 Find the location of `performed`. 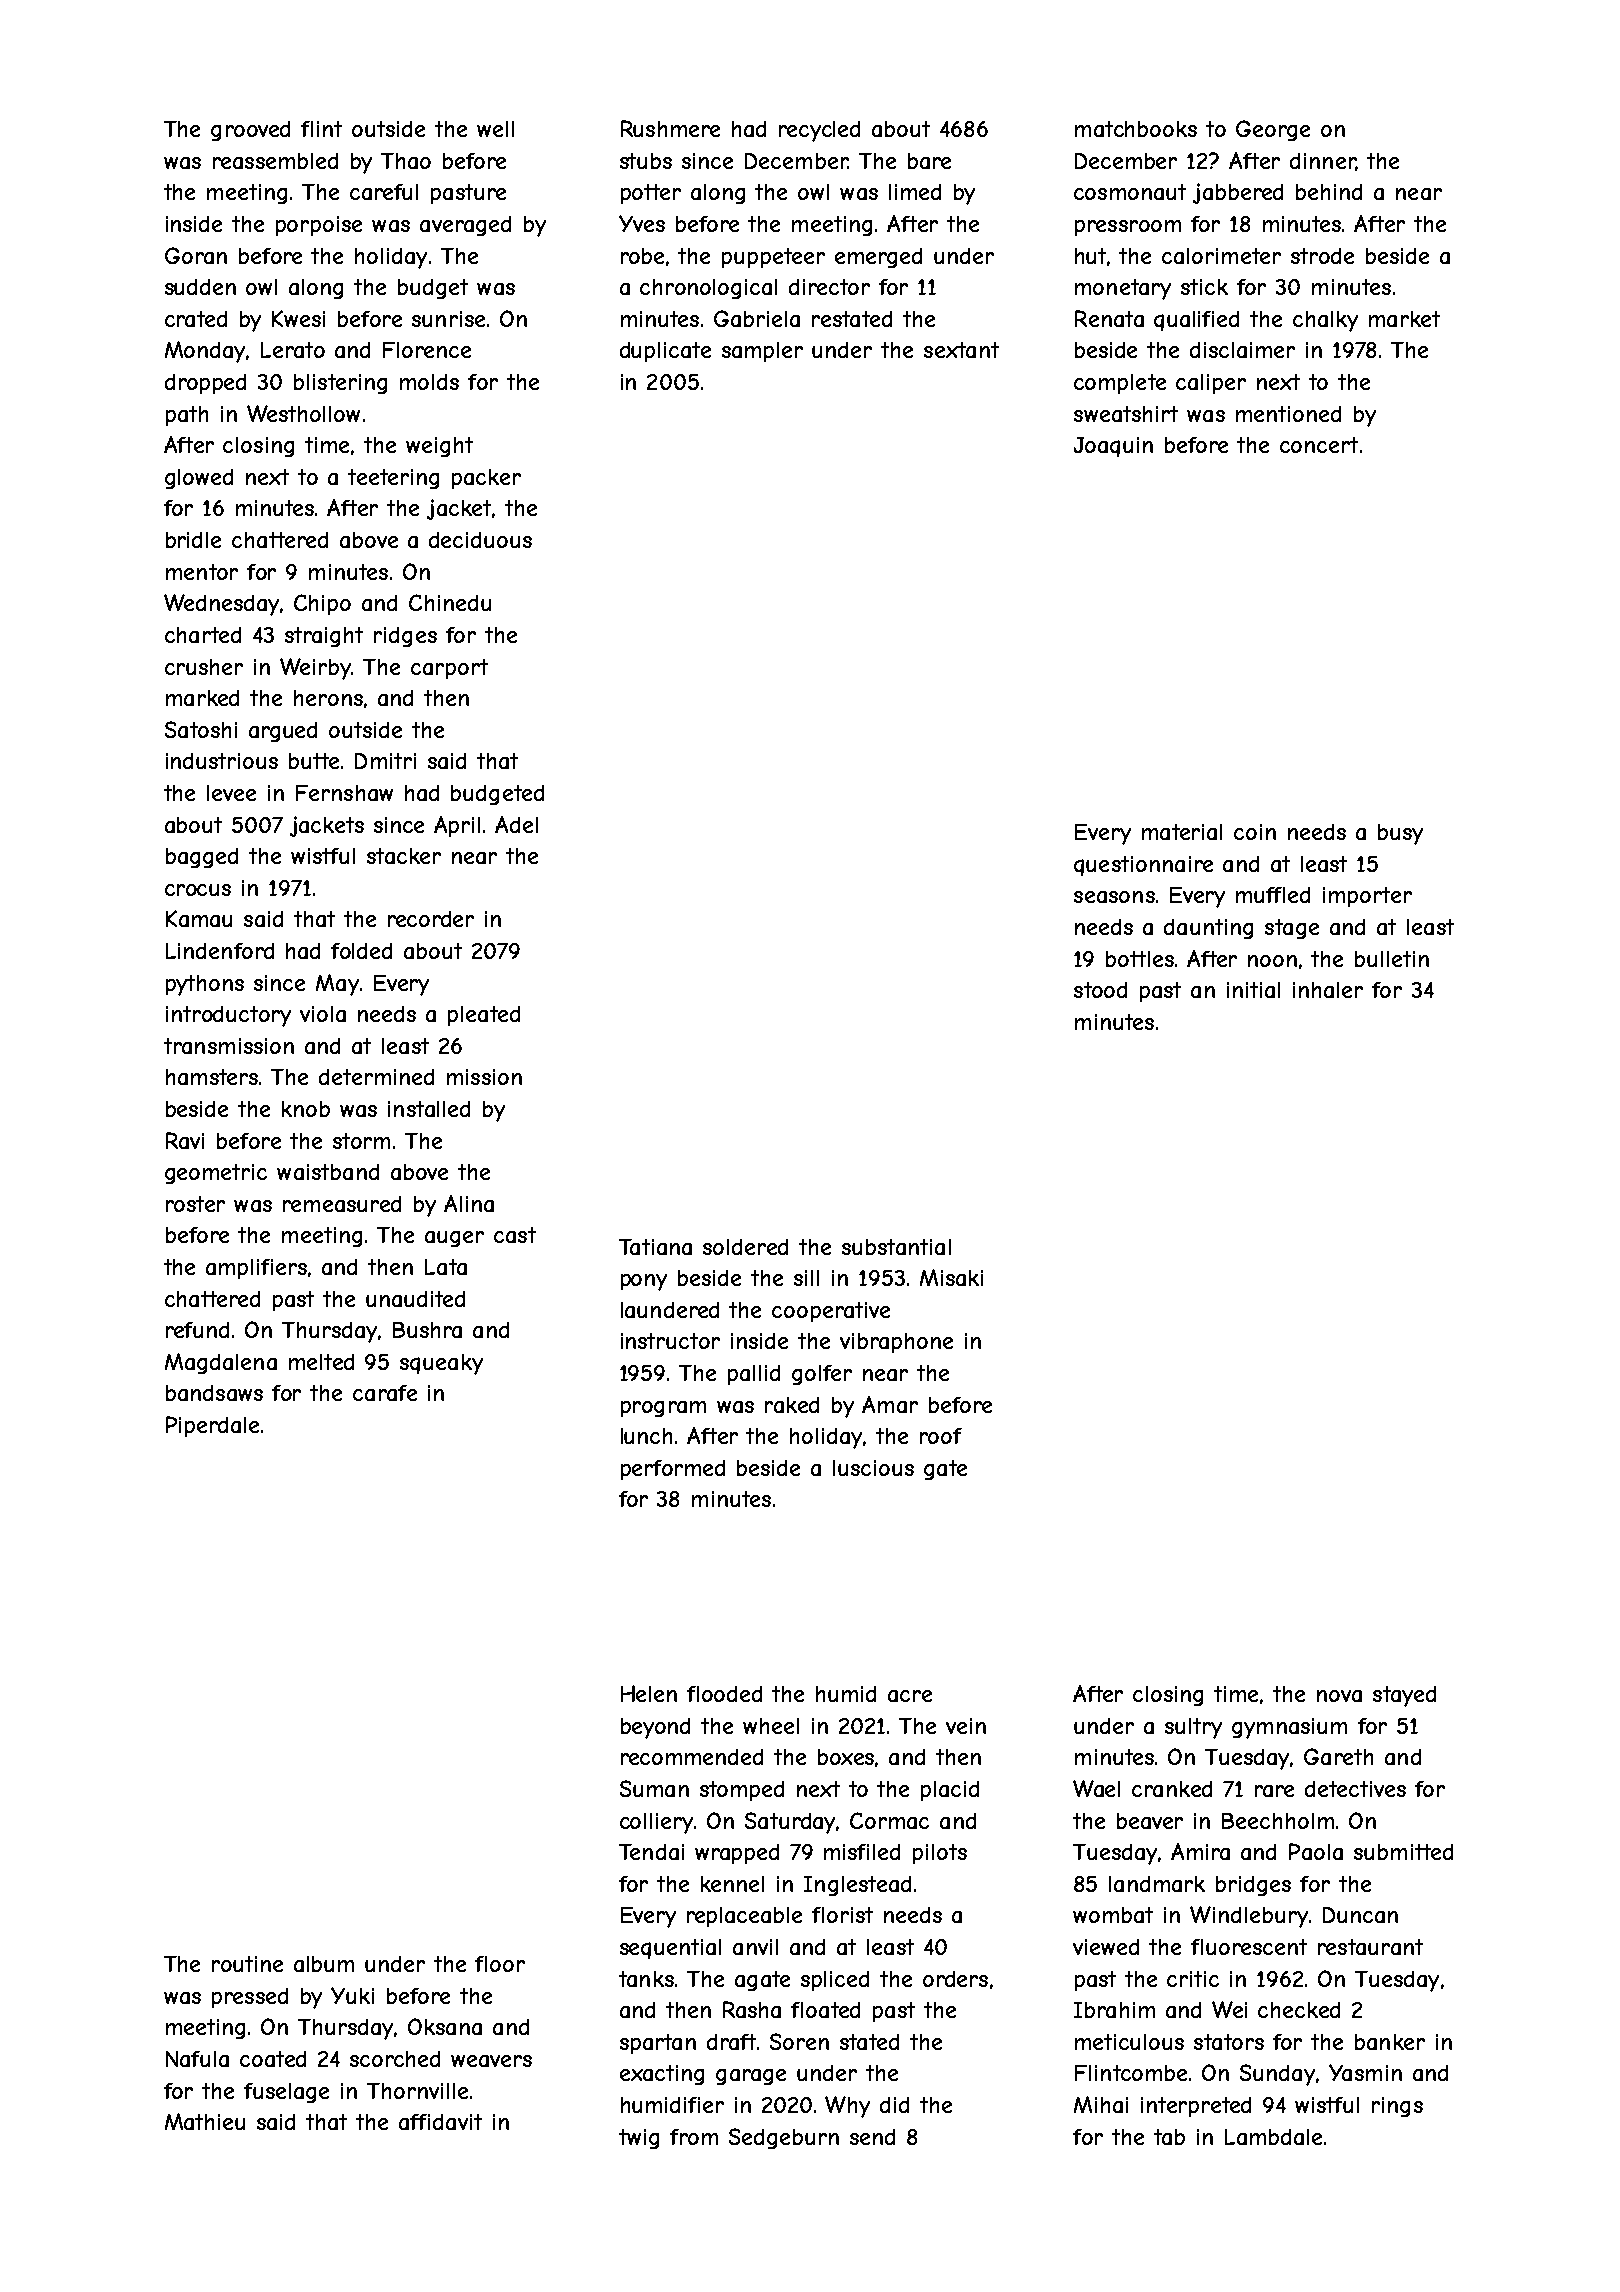

performed is located at coordinates (673, 1470).
